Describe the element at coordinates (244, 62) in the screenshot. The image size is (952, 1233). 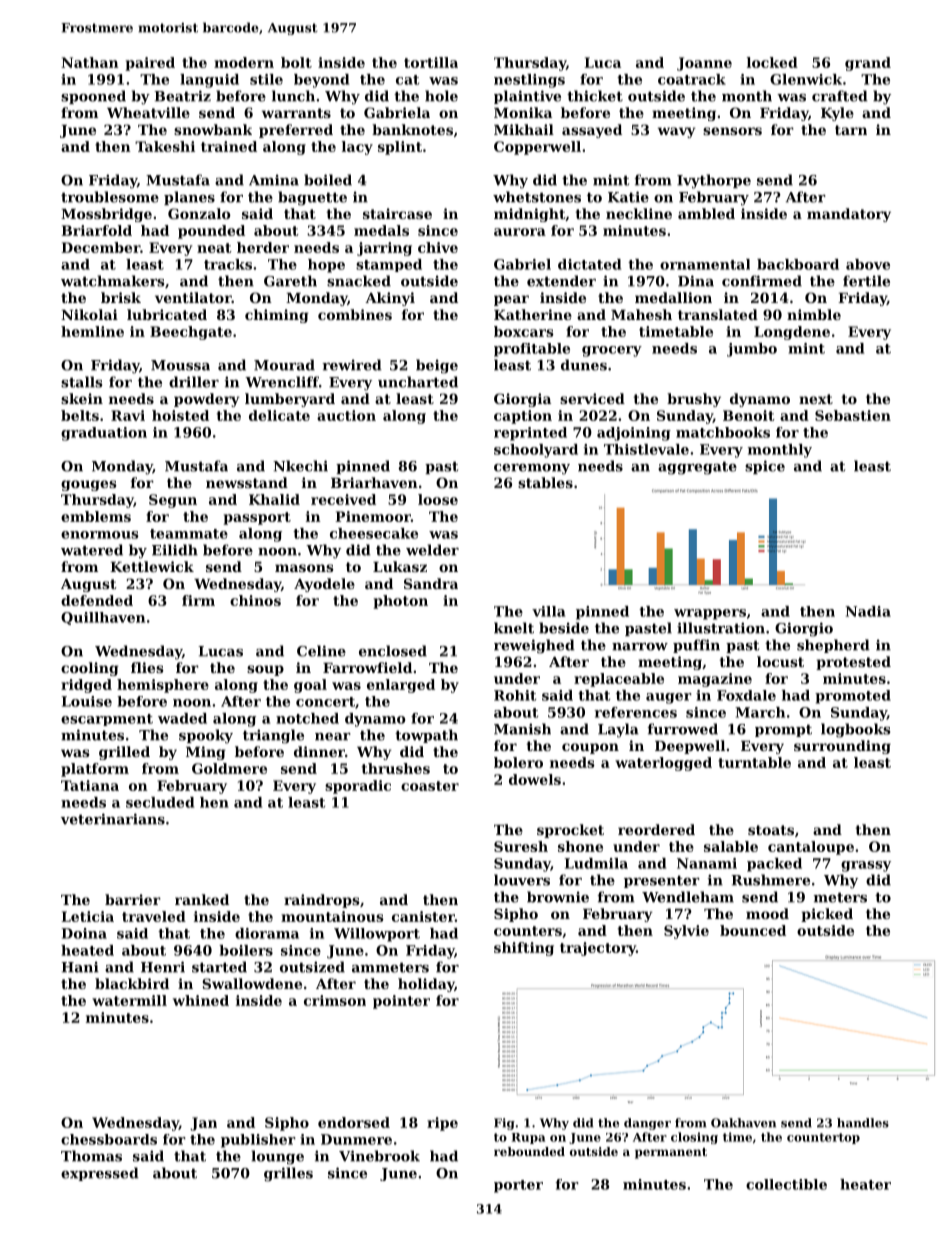
I see `modern` at that location.
